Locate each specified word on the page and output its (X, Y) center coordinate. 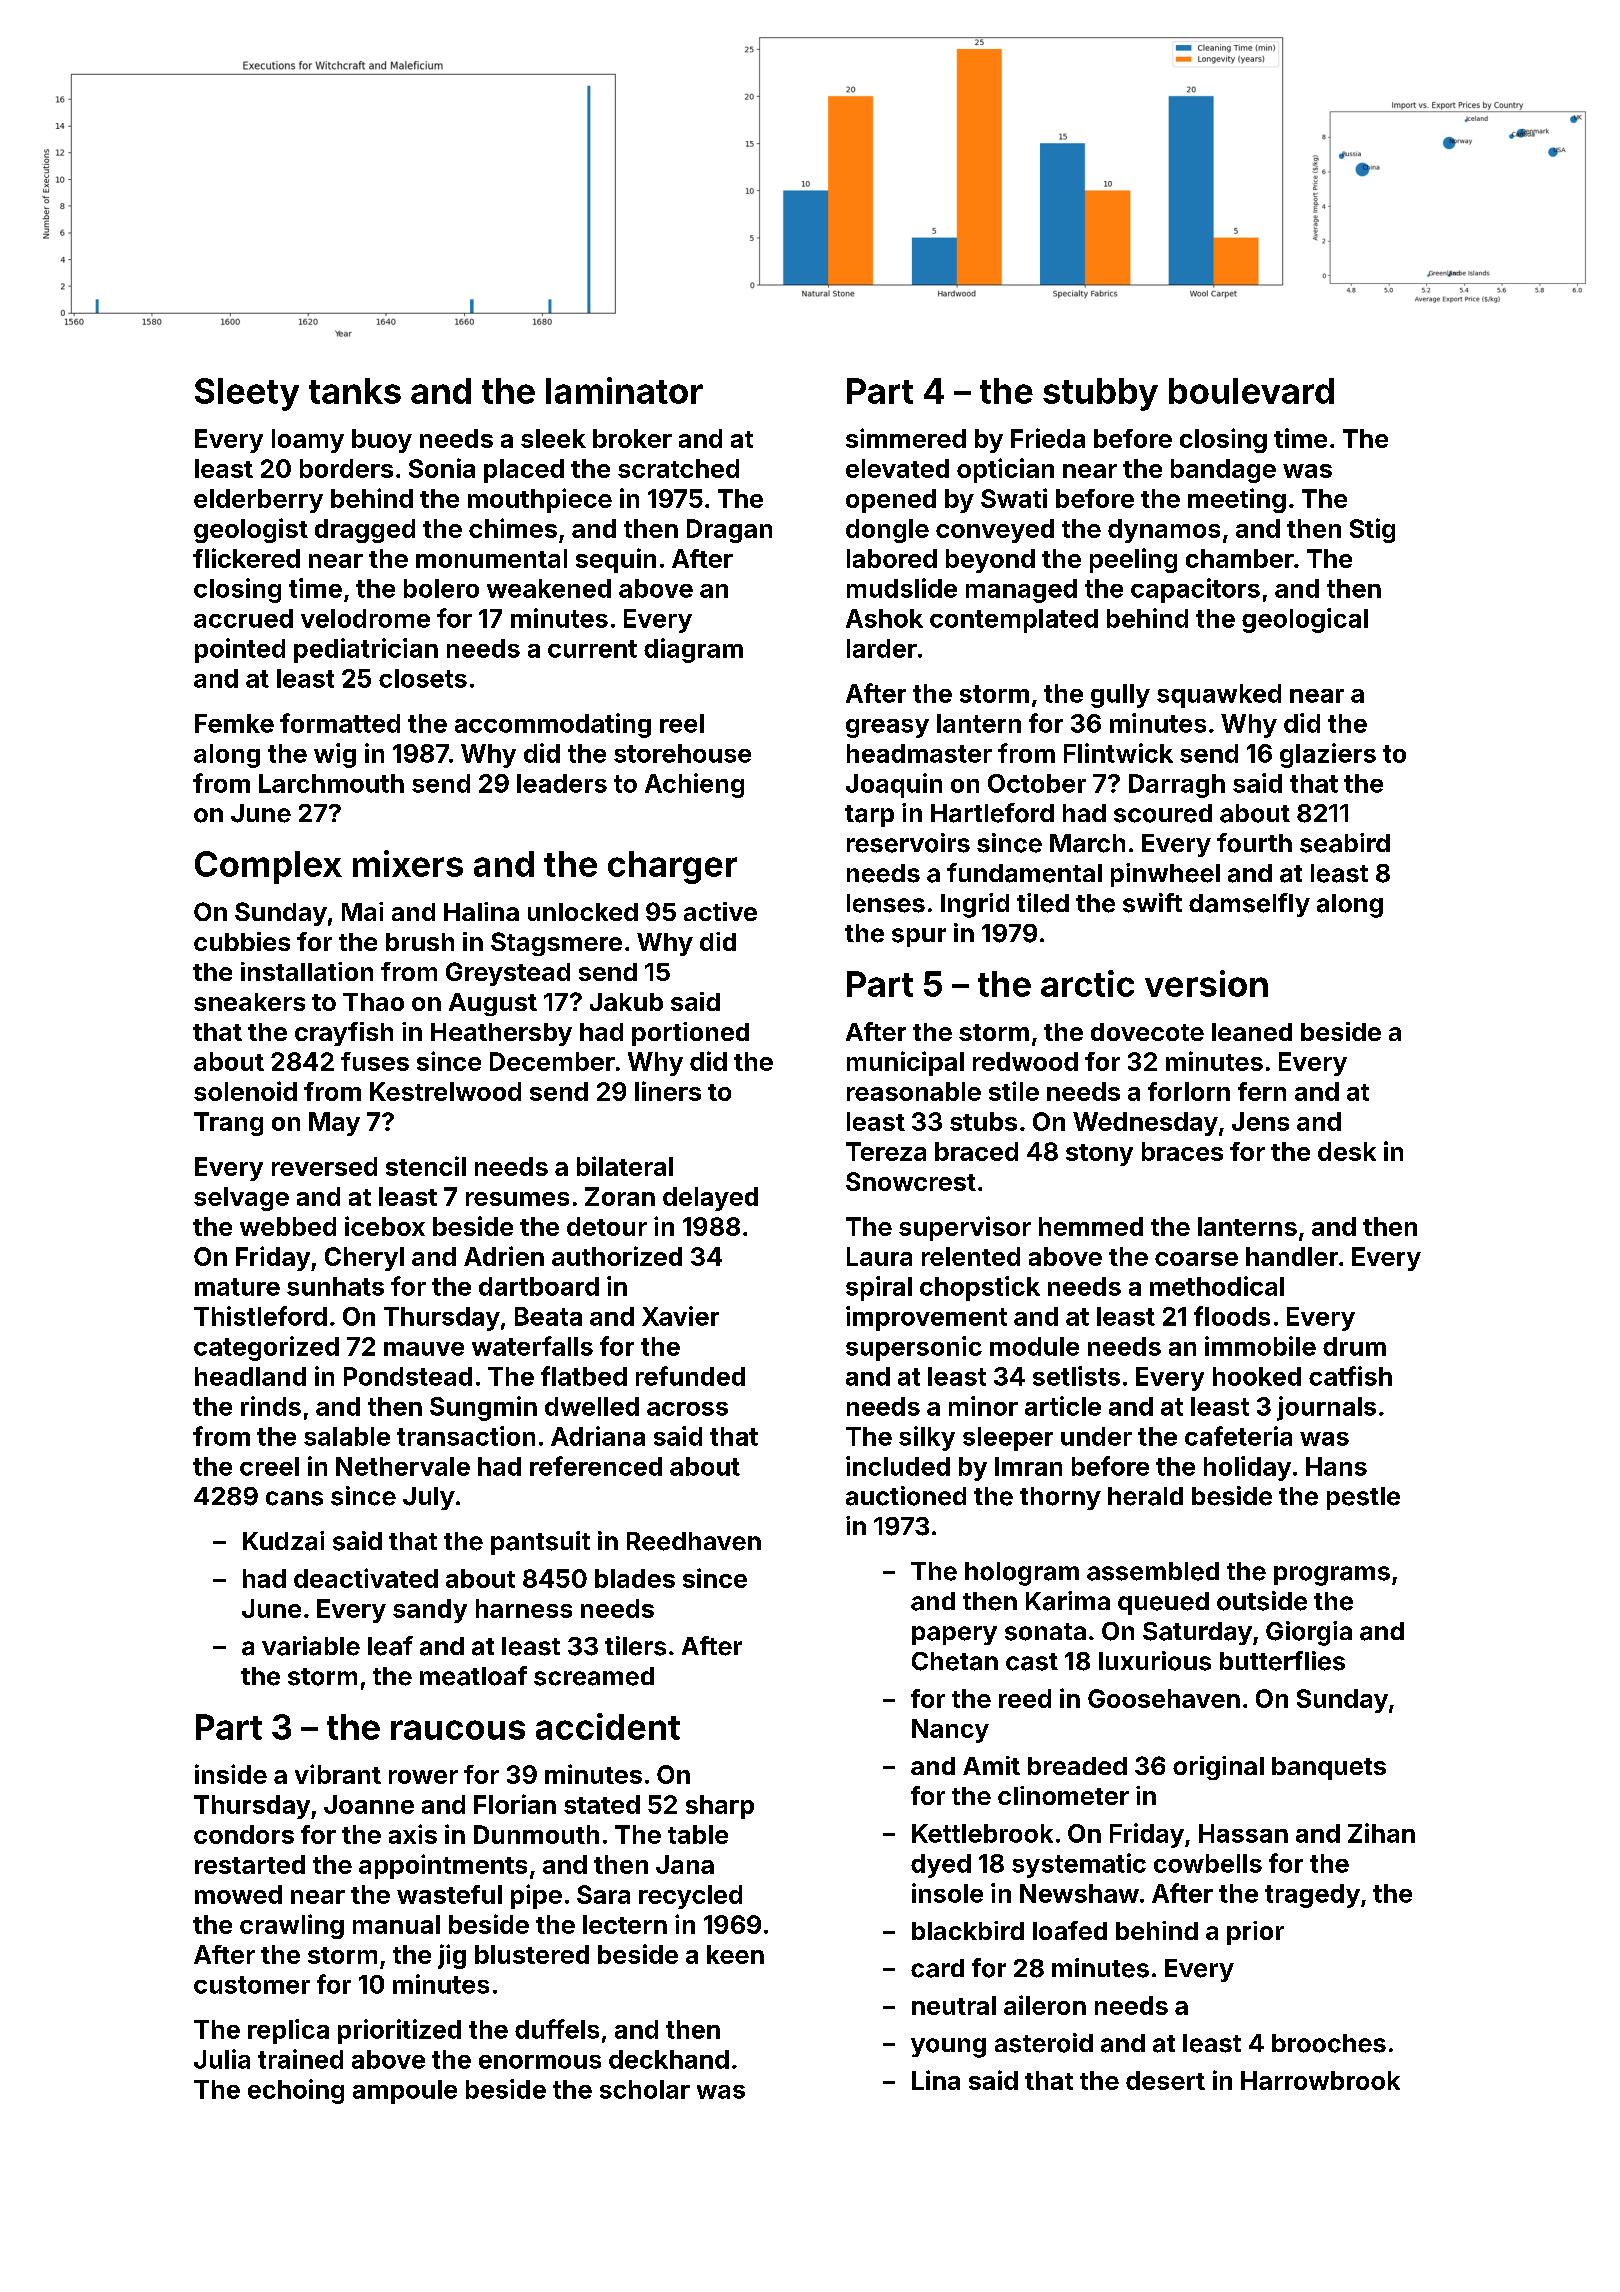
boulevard (1251, 391)
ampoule (405, 2092)
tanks (355, 391)
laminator (624, 390)
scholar (645, 2089)
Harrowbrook (1320, 2080)
